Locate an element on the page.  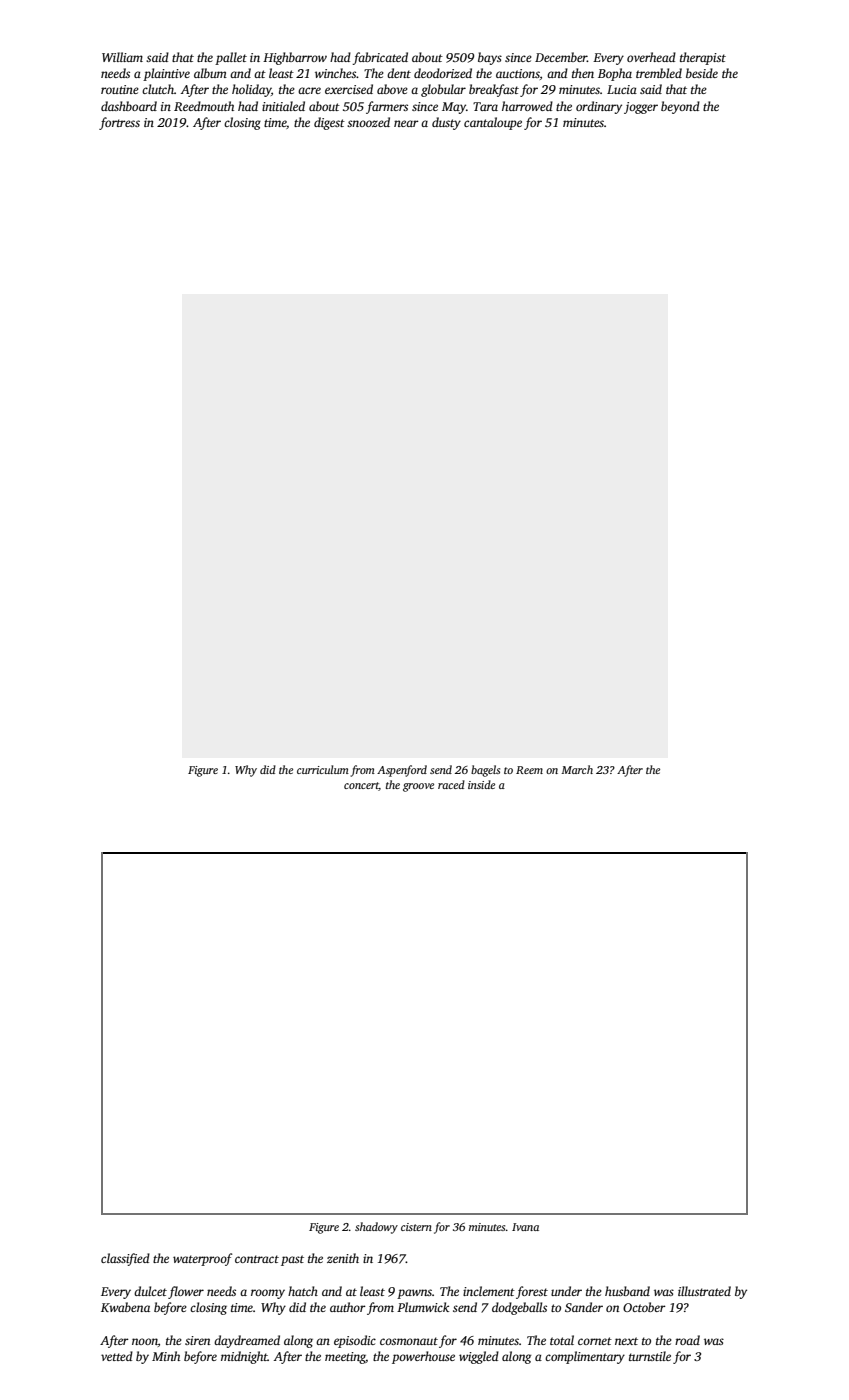
shadowy is located at coordinates (376, 1228).
